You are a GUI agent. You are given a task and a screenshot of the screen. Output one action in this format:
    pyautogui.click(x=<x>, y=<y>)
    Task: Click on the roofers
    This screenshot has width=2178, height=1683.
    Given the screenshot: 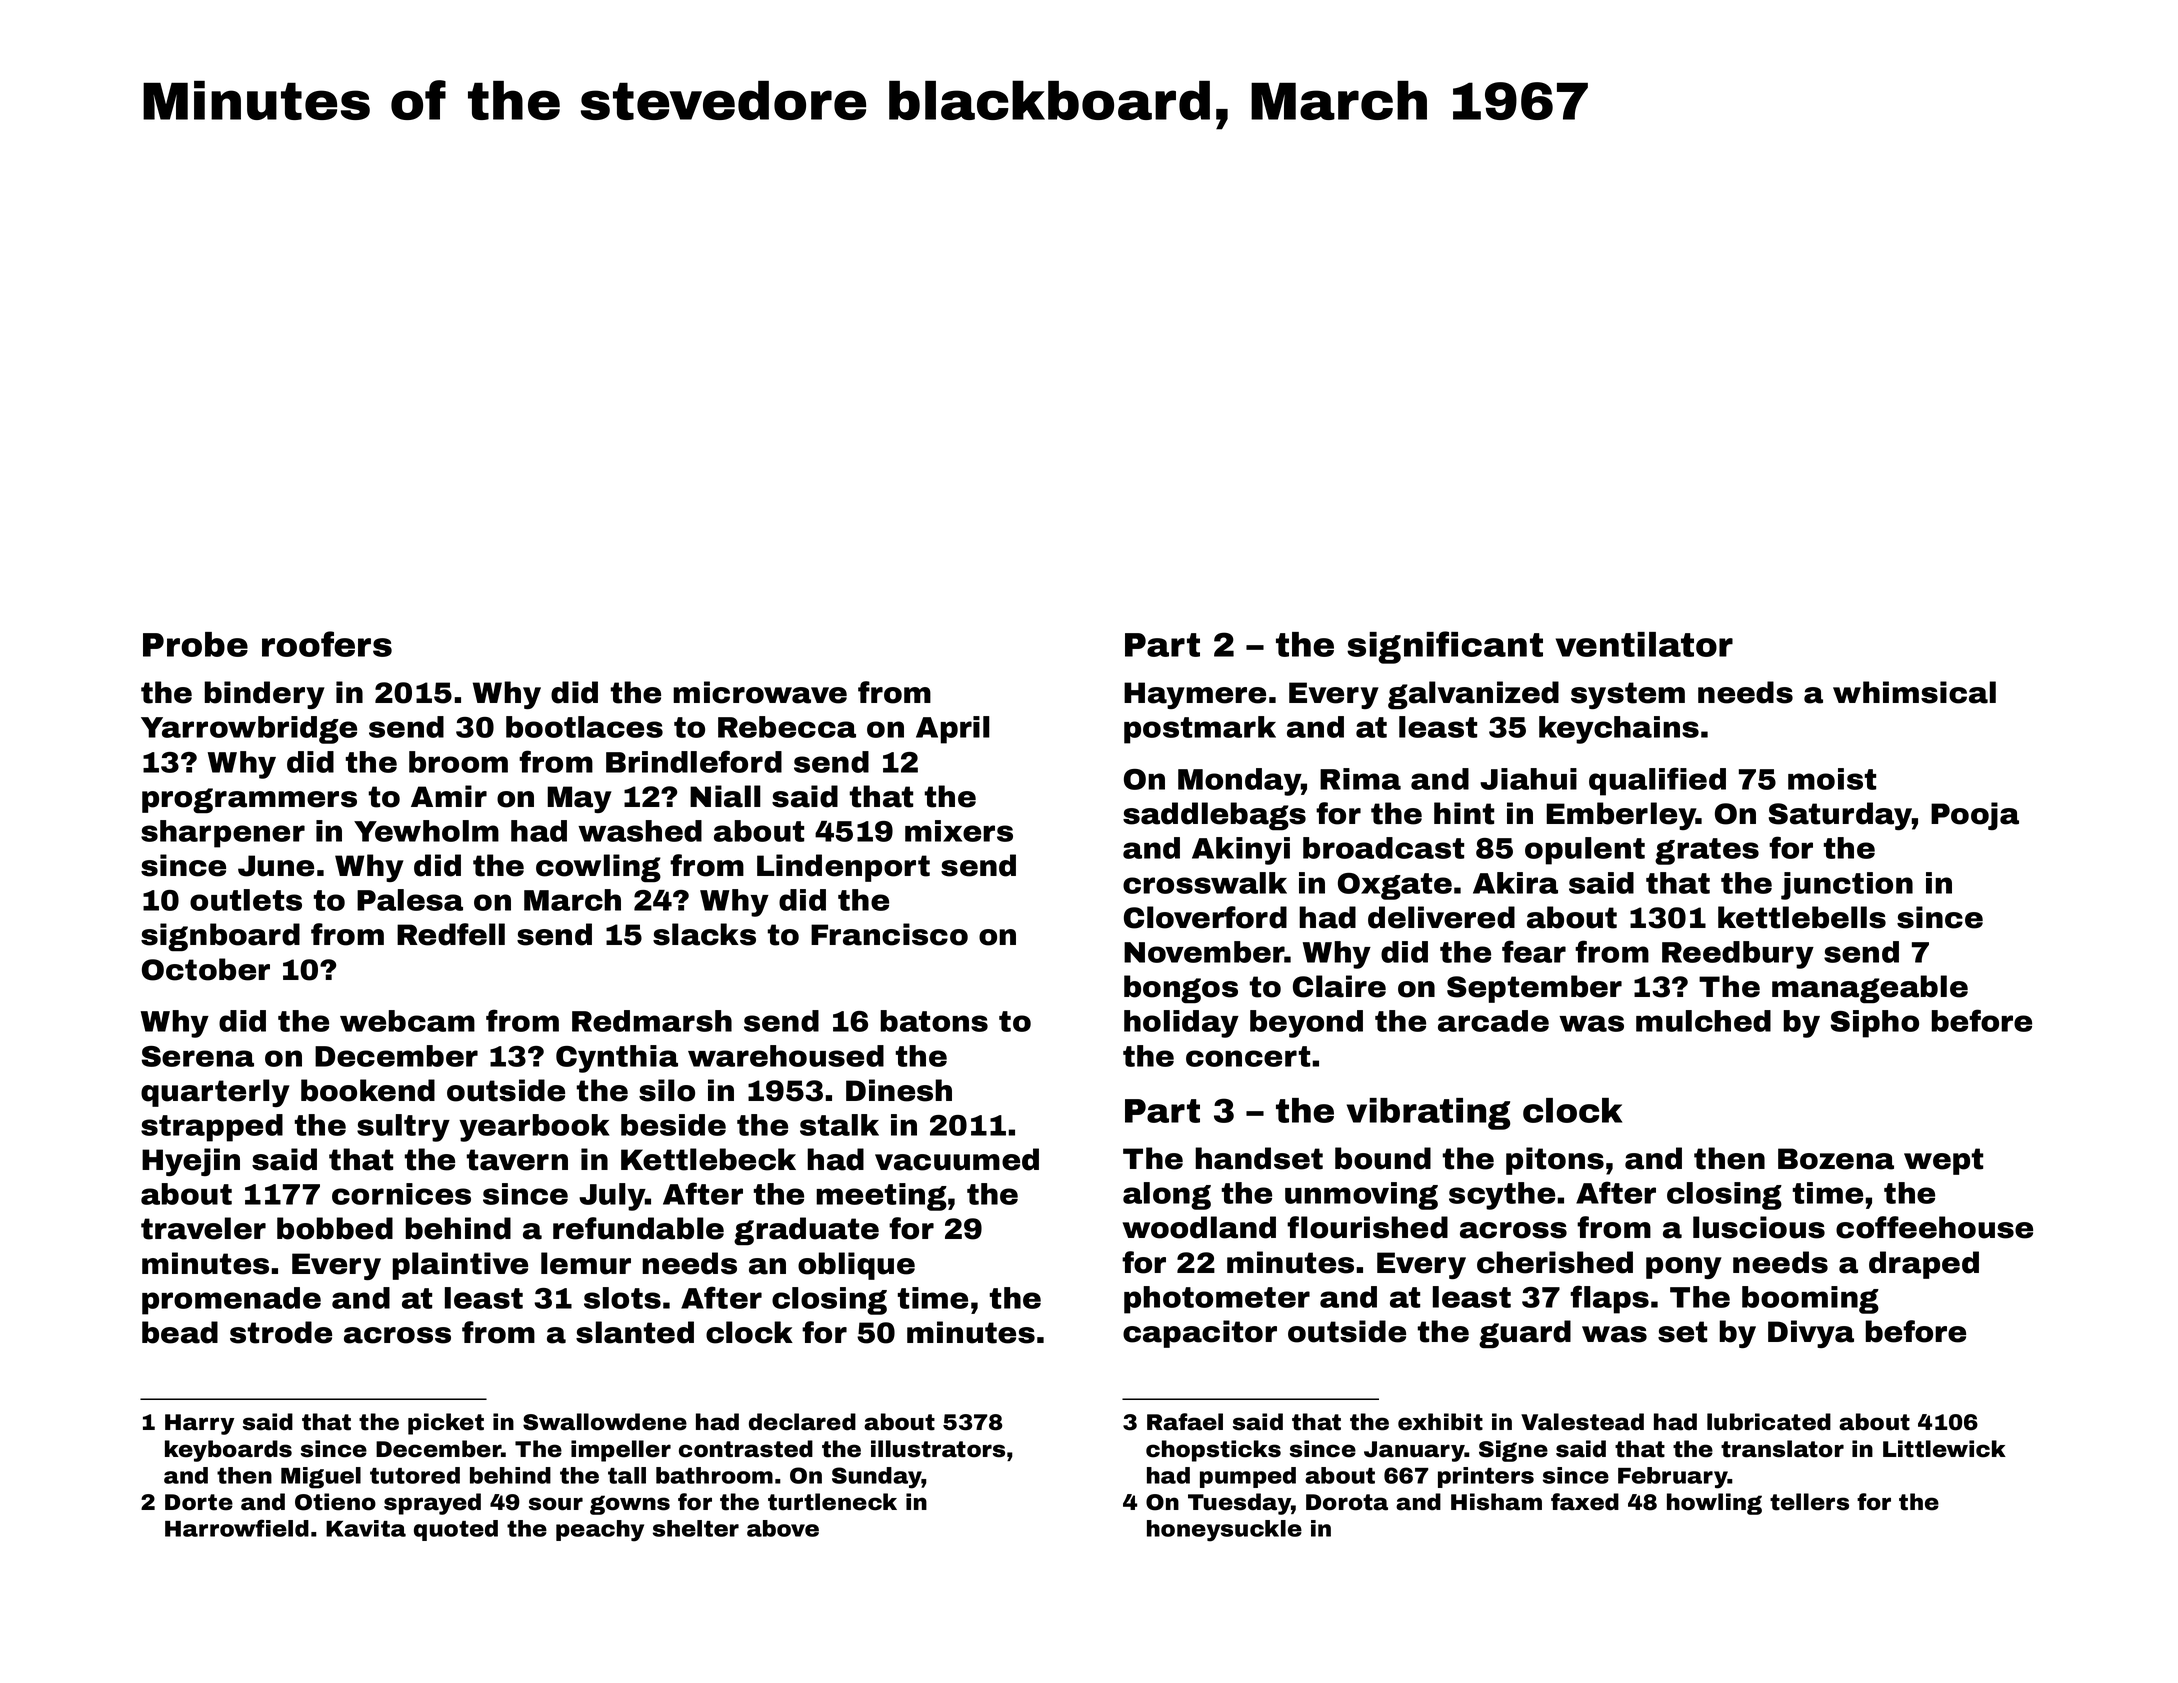 What is the action you would take?
    pyautogui.click(x=327, y=644)
